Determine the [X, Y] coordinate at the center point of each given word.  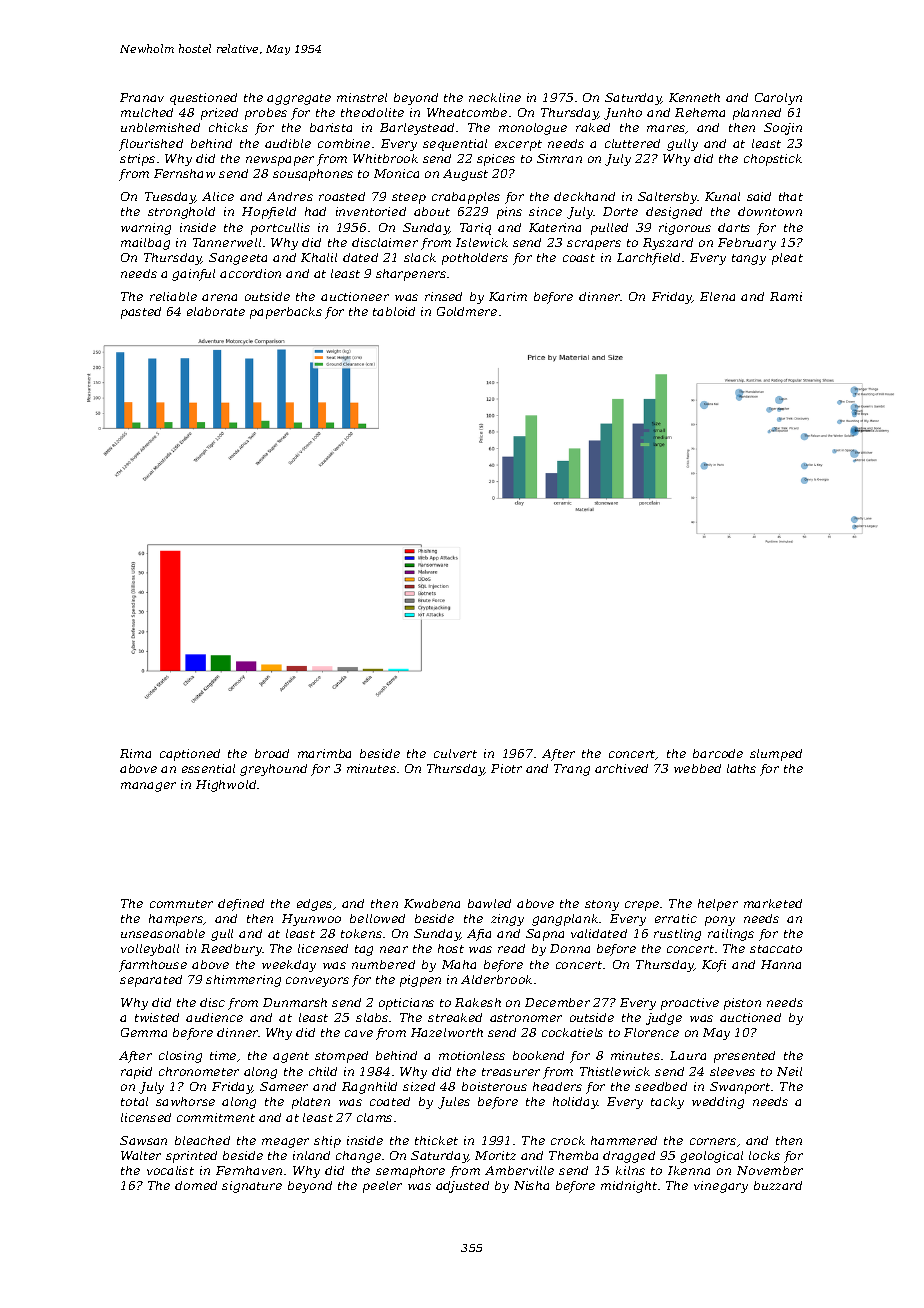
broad [272, 753]
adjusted [462, 1187]
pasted [141, 313]
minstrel [362, 97]
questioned [203, 99]
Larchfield [648, 259]
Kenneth [694, 97]
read [511, 948]
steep [409, 198]
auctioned [750, 1017]
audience [214, 1017]
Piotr [506, 768]
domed [196, 1185]
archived [621, 768]
